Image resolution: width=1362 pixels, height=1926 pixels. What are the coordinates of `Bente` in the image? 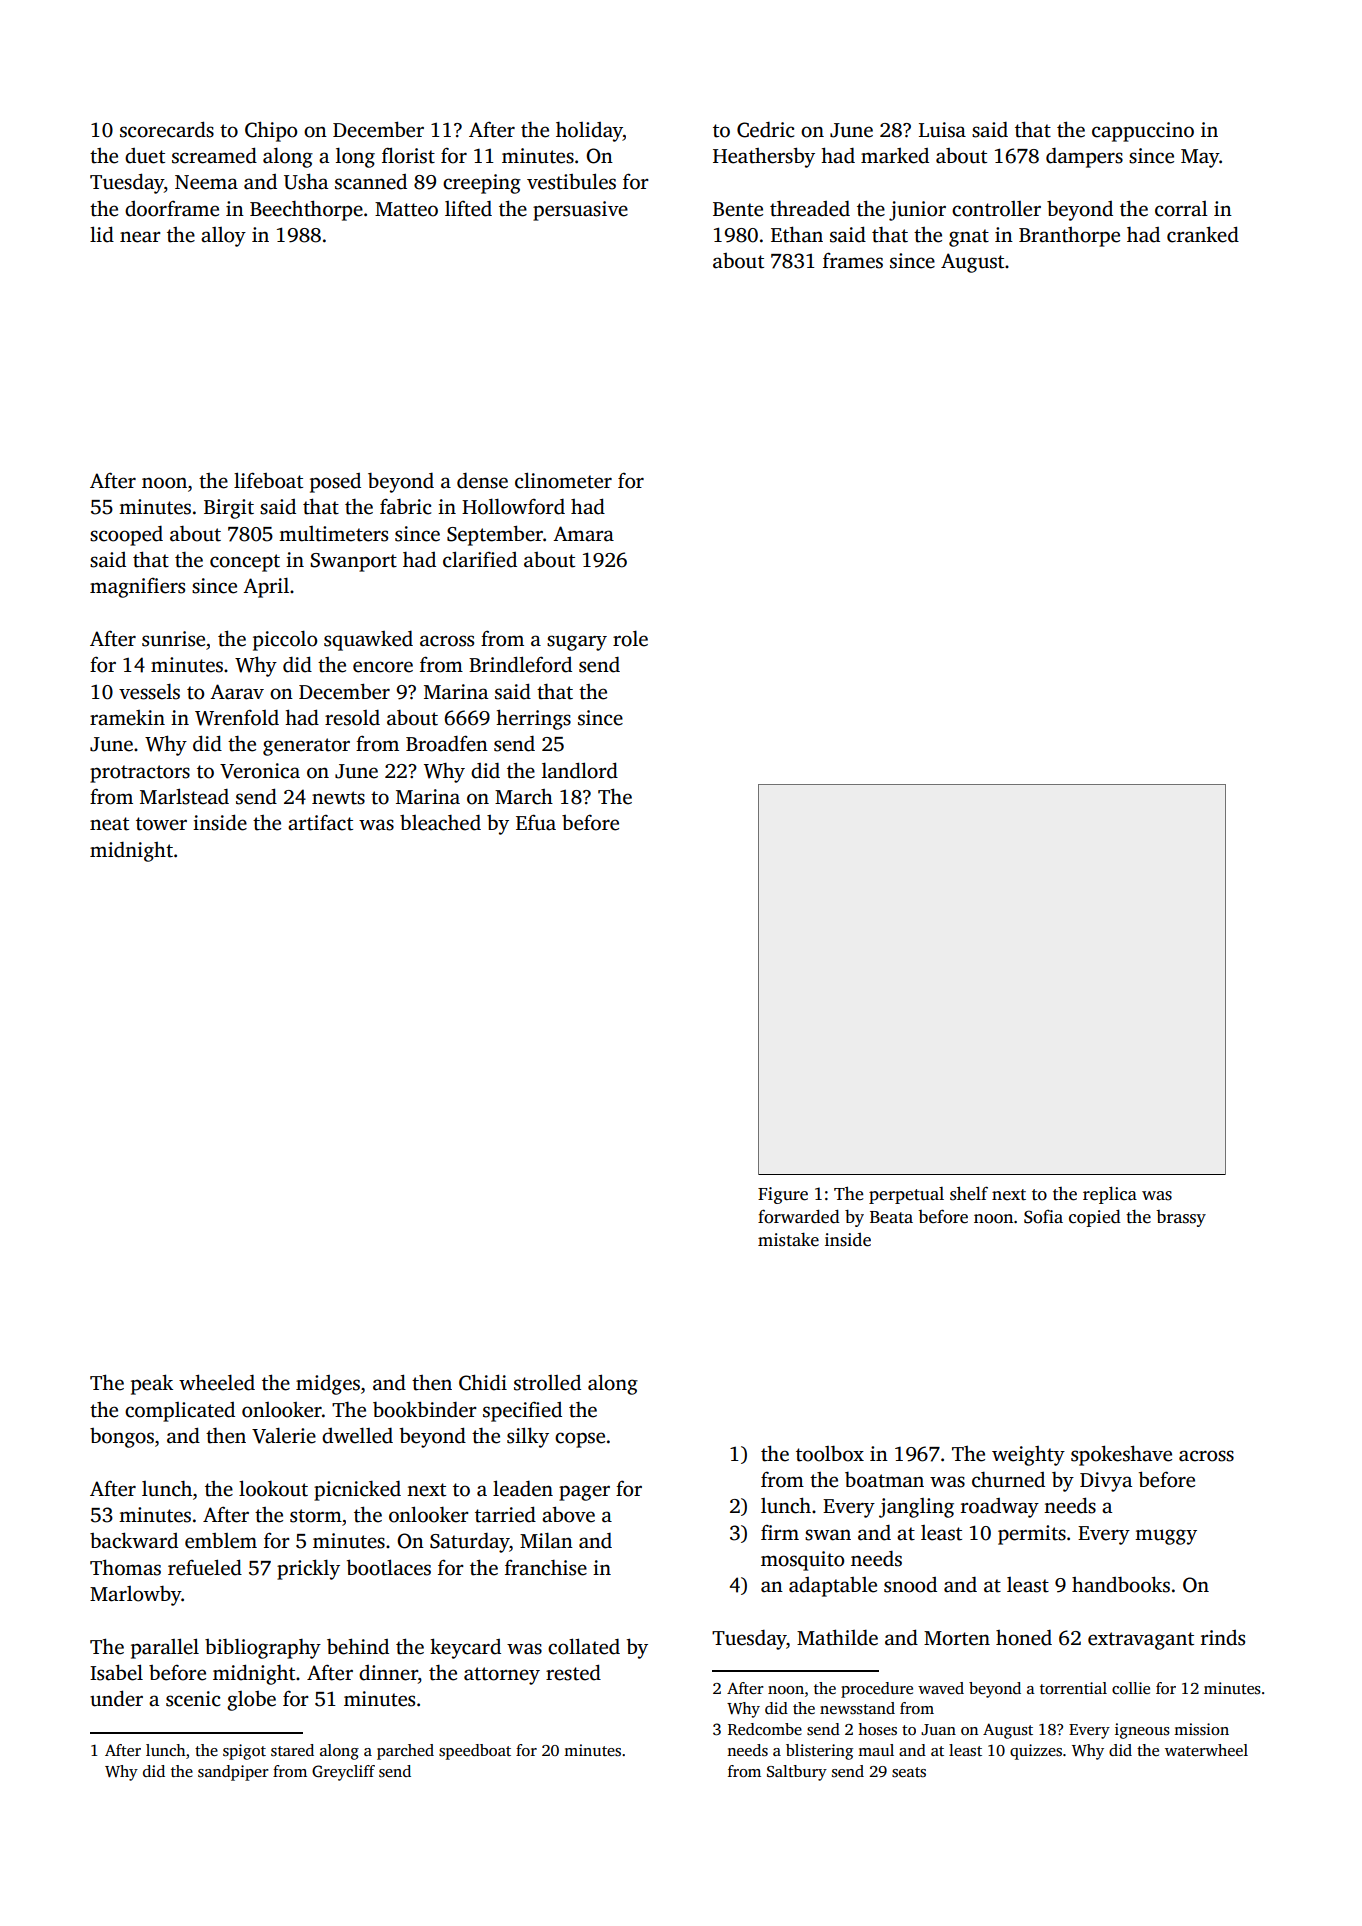 It's located at (738, 209).
